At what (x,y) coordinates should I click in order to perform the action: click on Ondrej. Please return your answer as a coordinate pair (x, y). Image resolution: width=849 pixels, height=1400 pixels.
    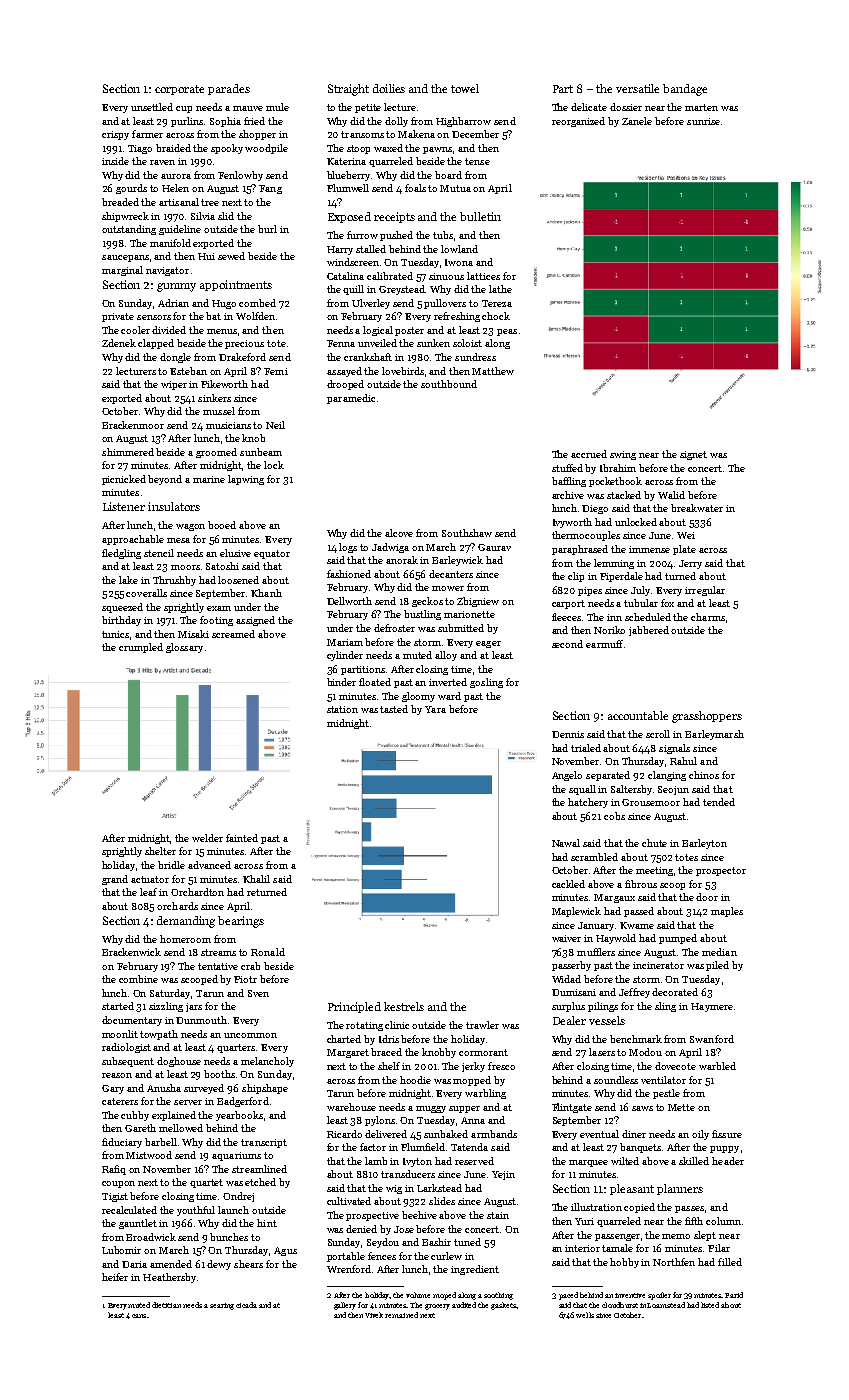
    Looking at the image, I should click on (238, 1197).
